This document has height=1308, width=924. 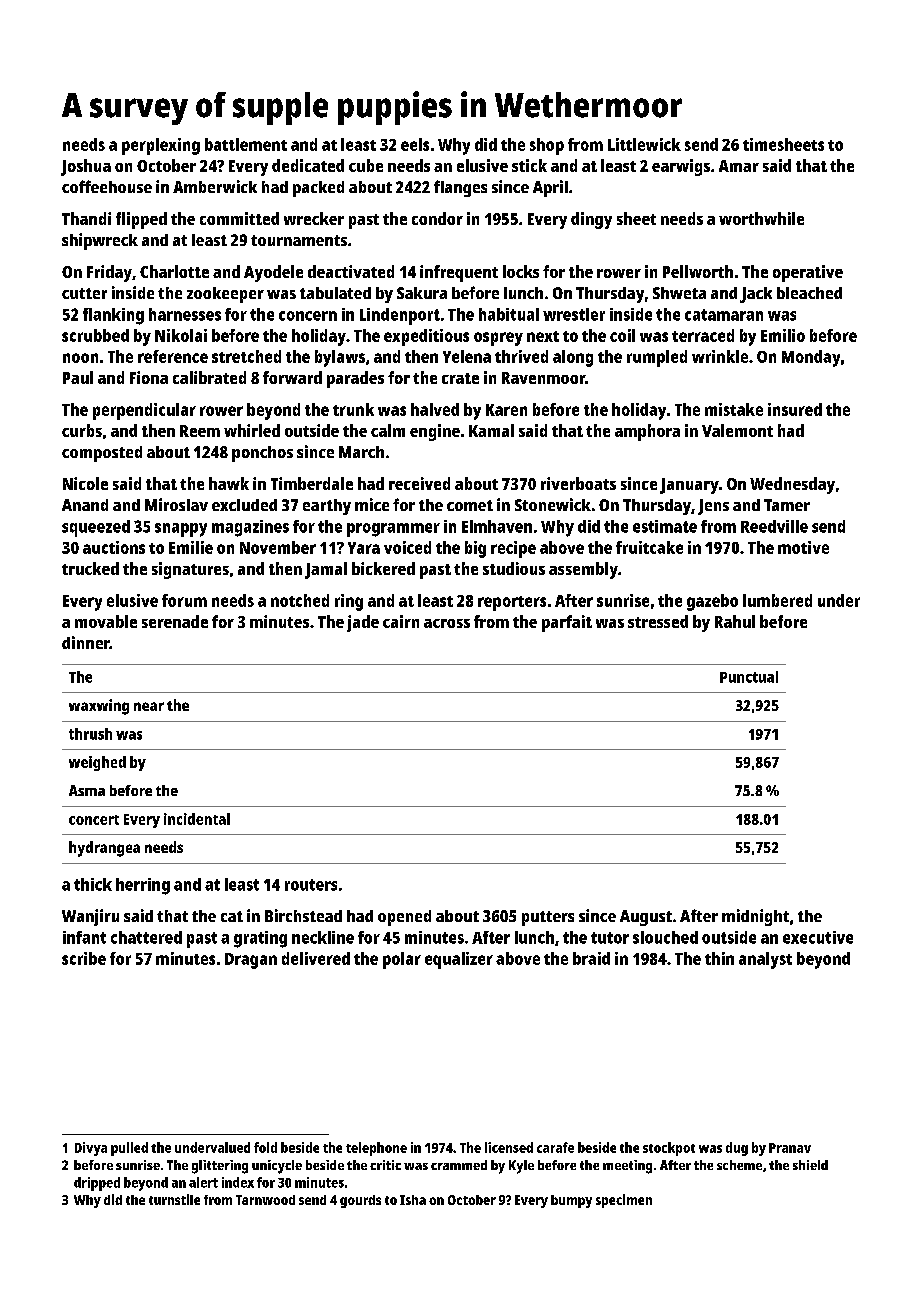 What do you see at coordinates (413, 1200) in the document?
I see `Isha` at bounding box center [413, 1200].
